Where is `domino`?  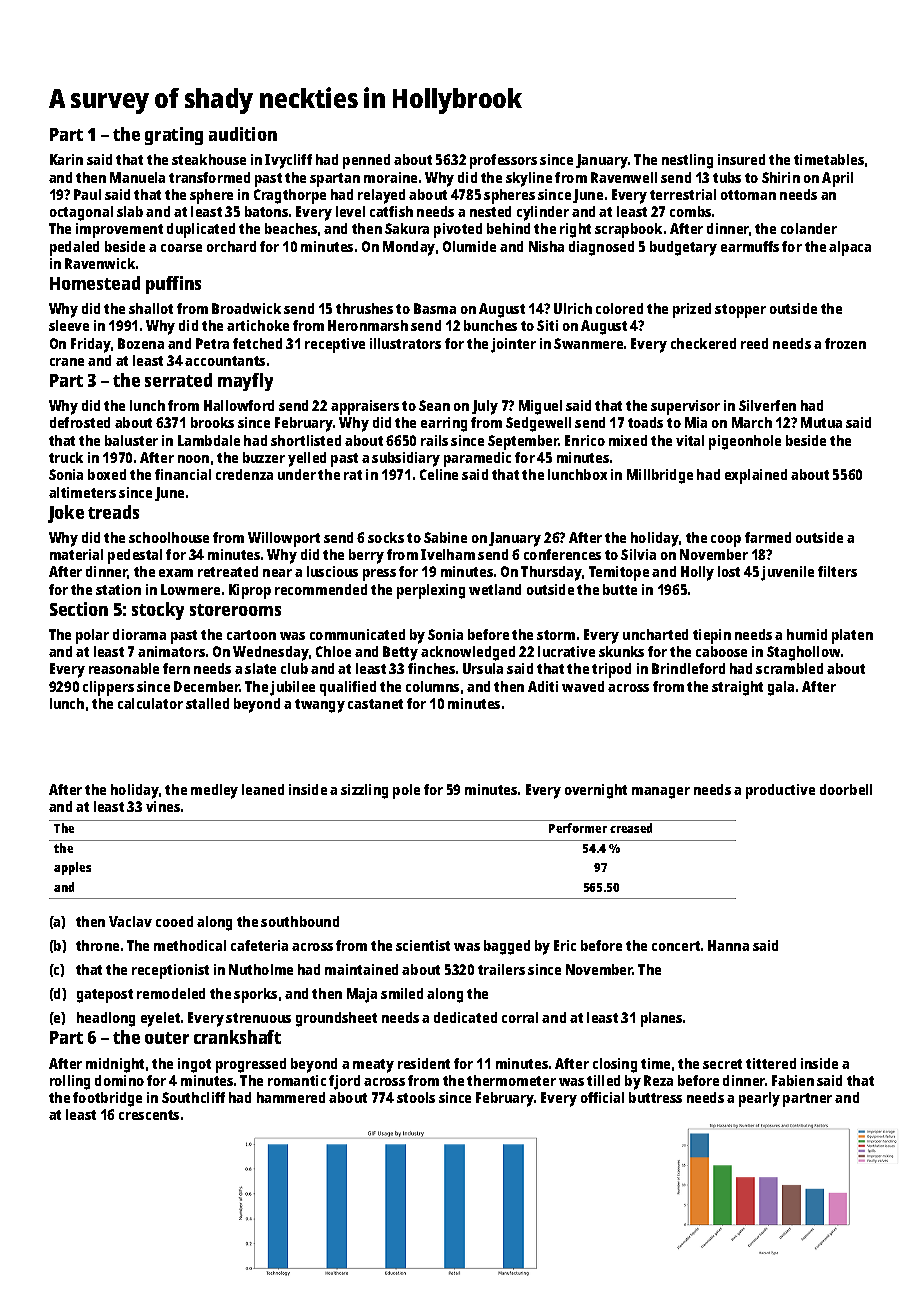
domino is located at coordinates (119, 1080).
